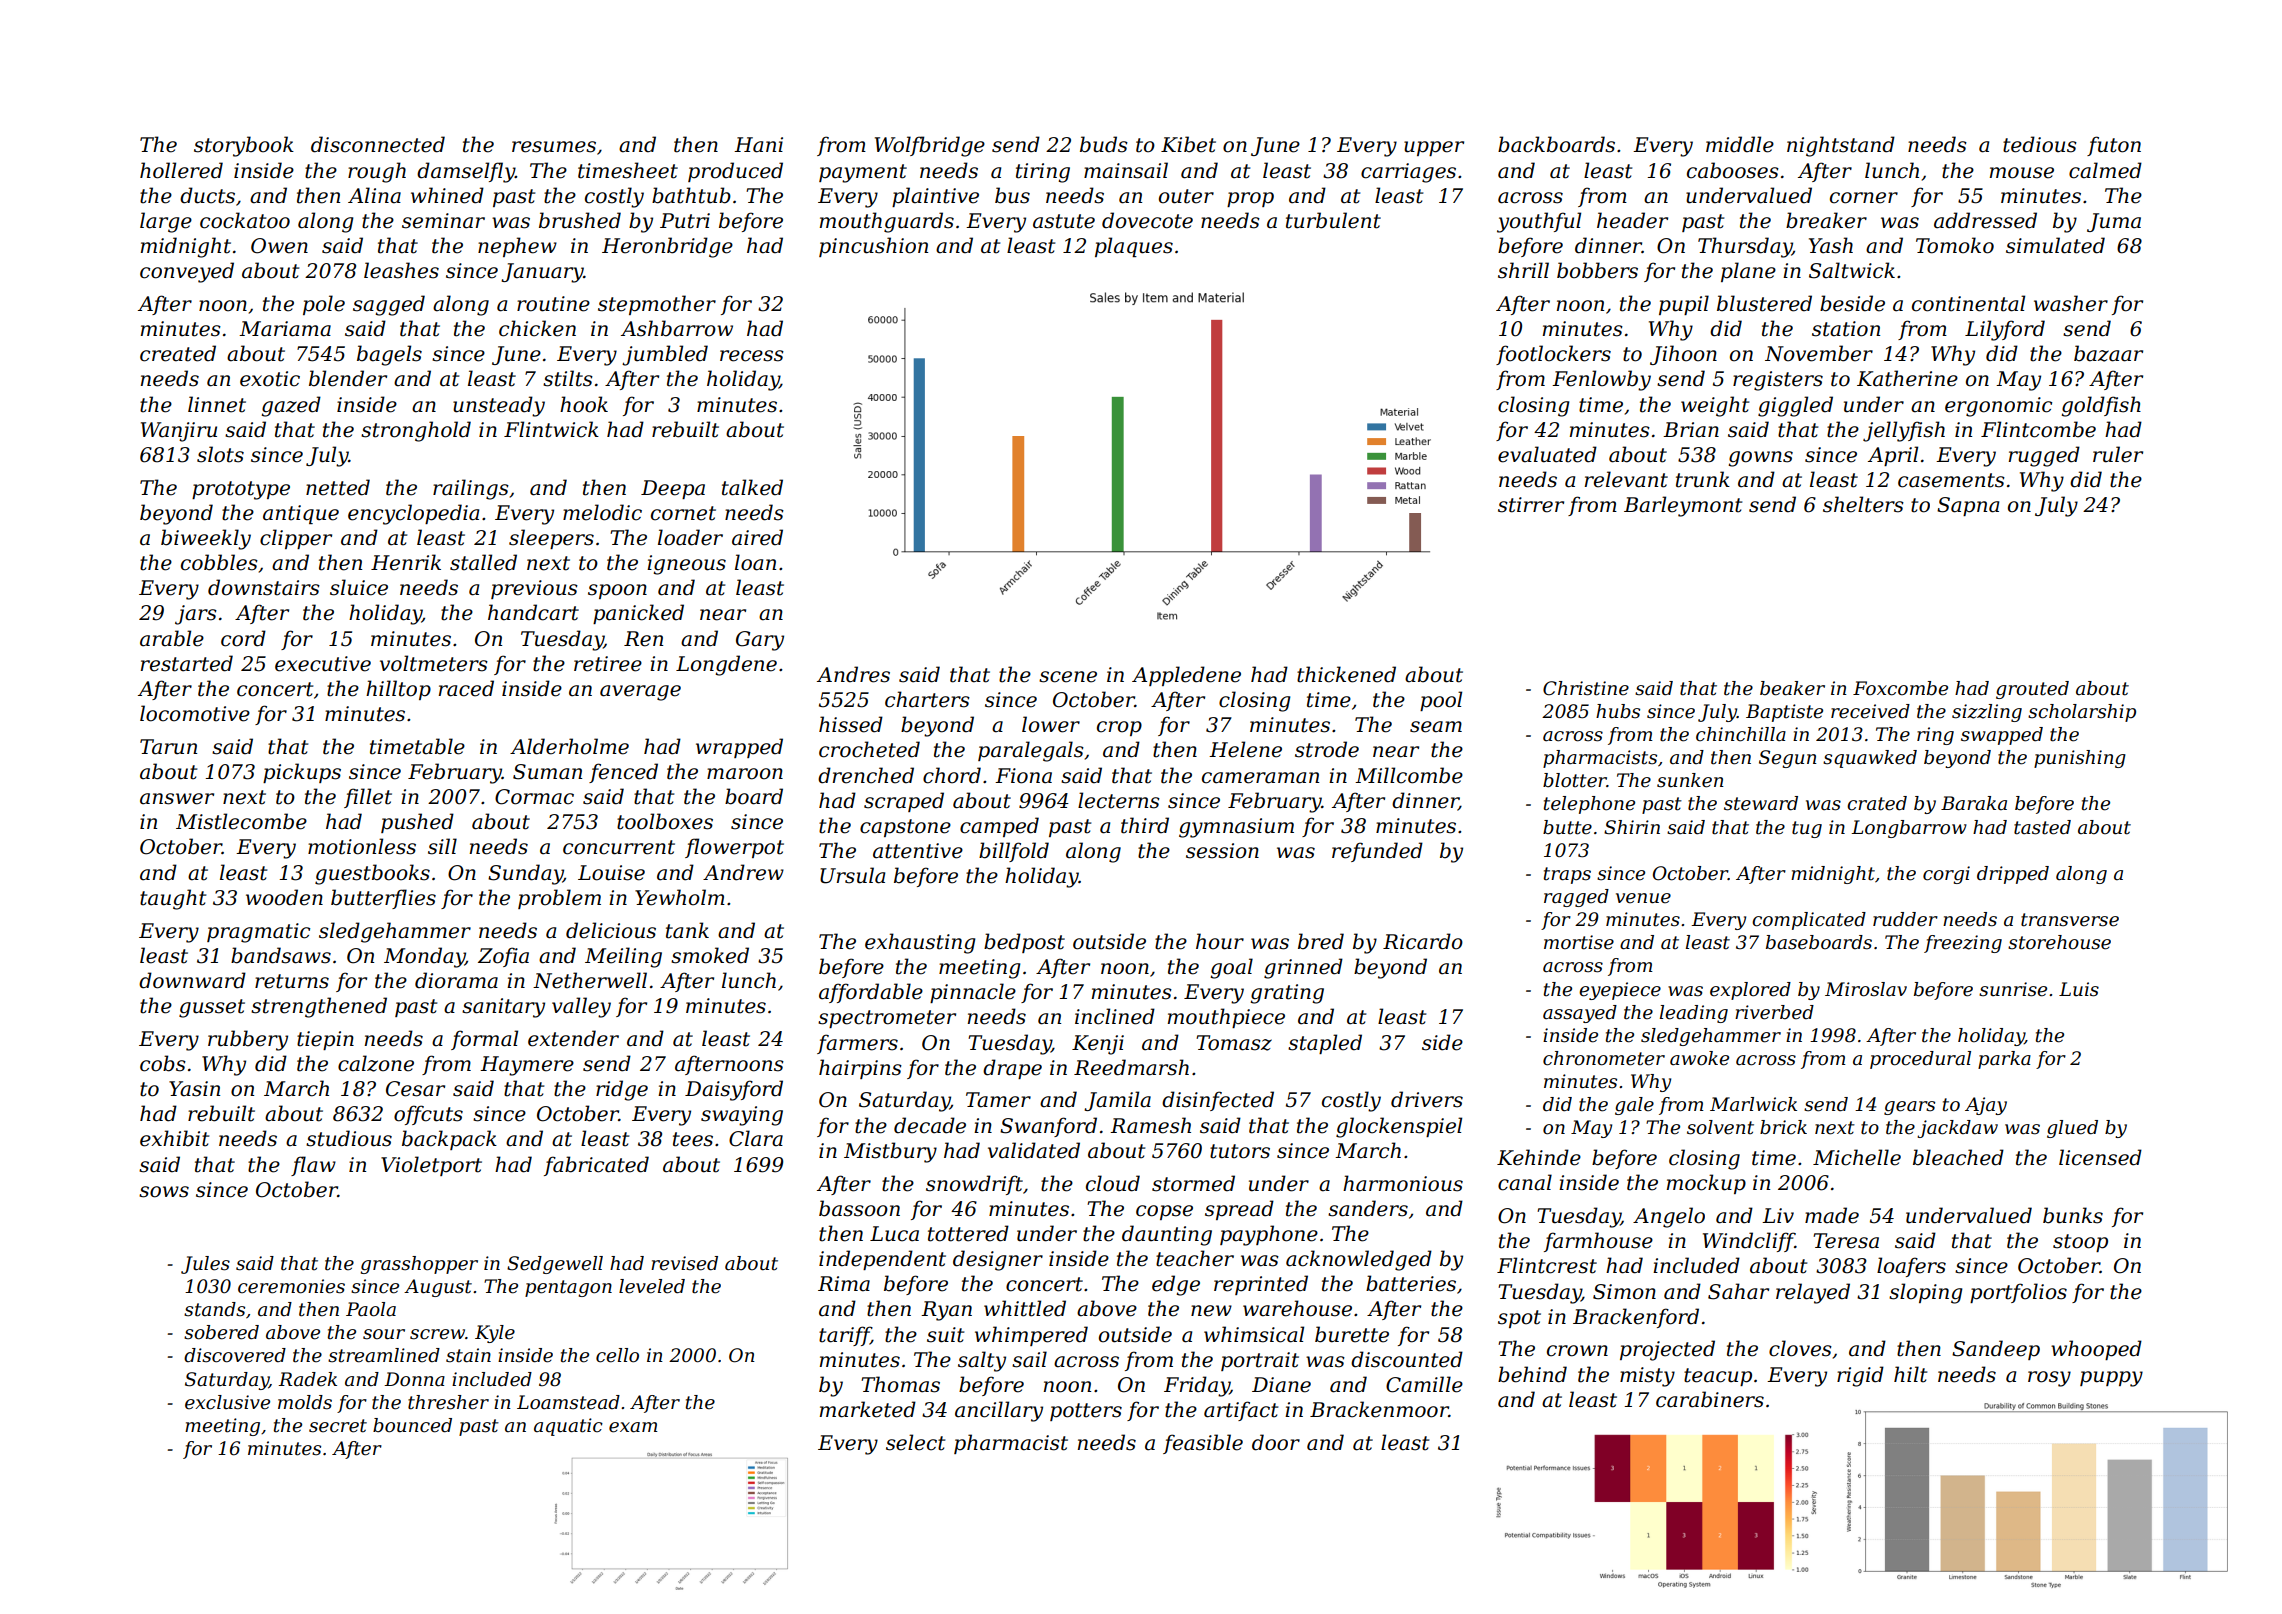 Image resolution: width=2282 pixels, height=1614 pixels. I want to click on continental, so click(1968, 303).
